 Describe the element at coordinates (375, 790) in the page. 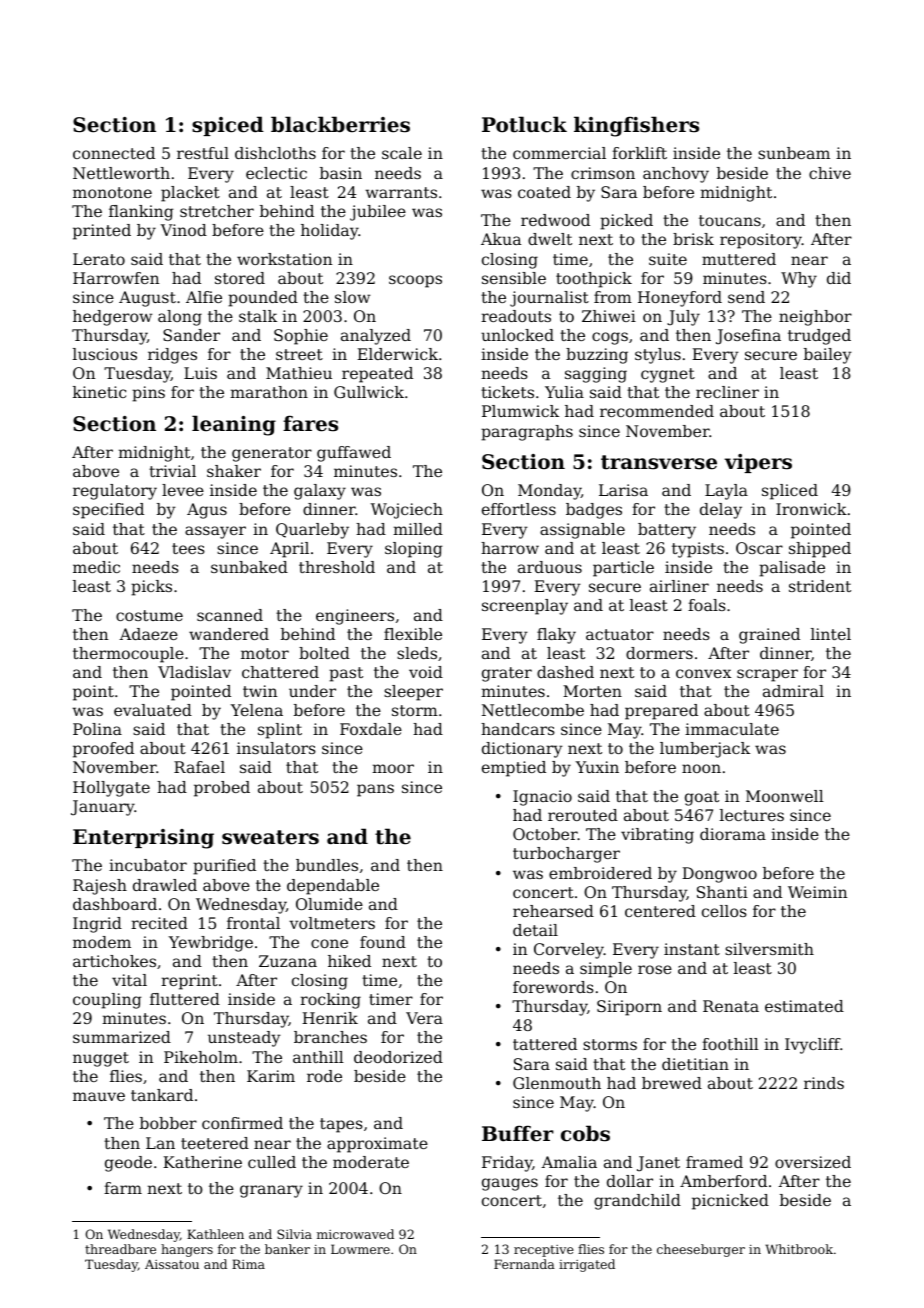

I see `pans` at that location.
